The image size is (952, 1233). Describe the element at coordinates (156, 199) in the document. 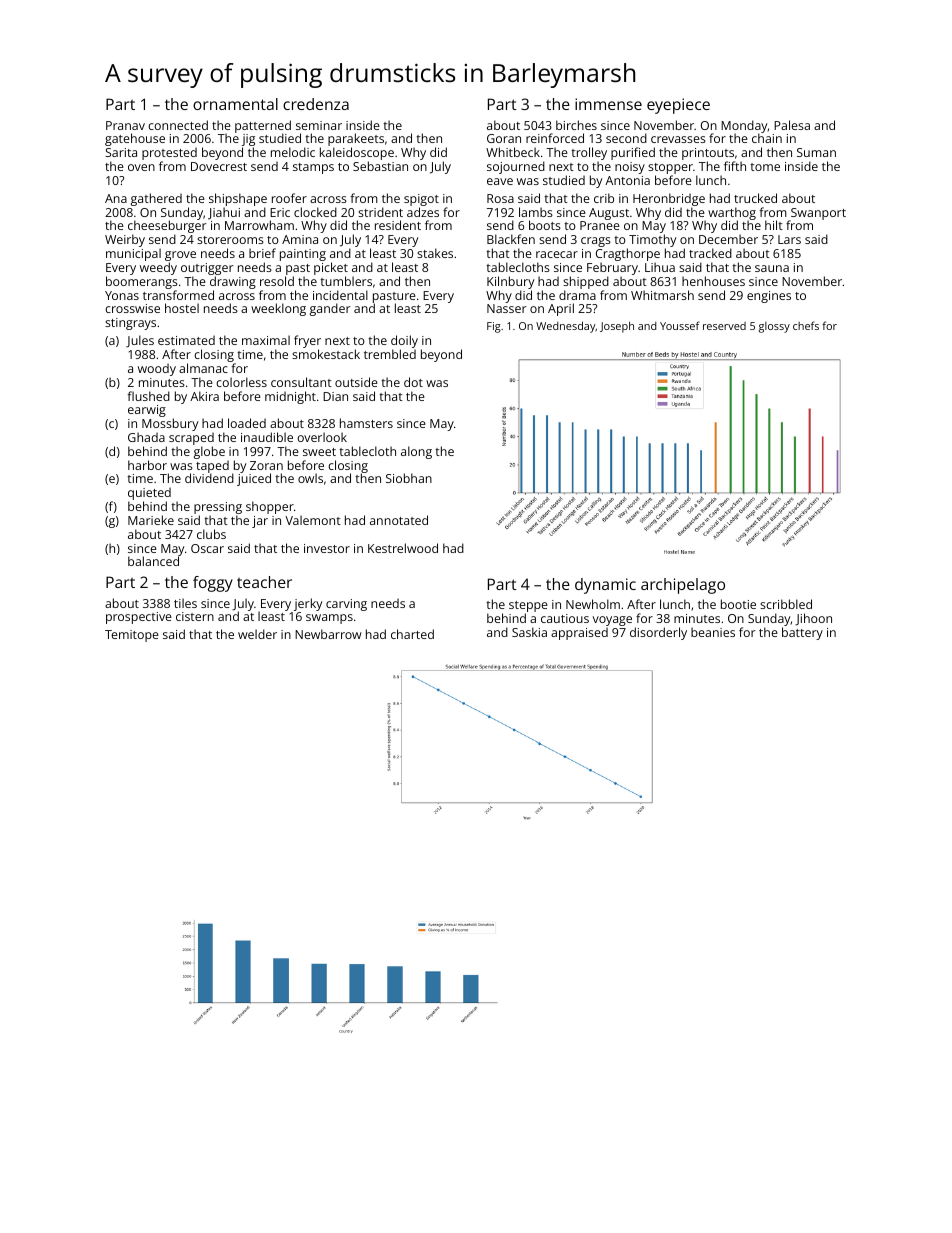

I see `gathered` at that location.
